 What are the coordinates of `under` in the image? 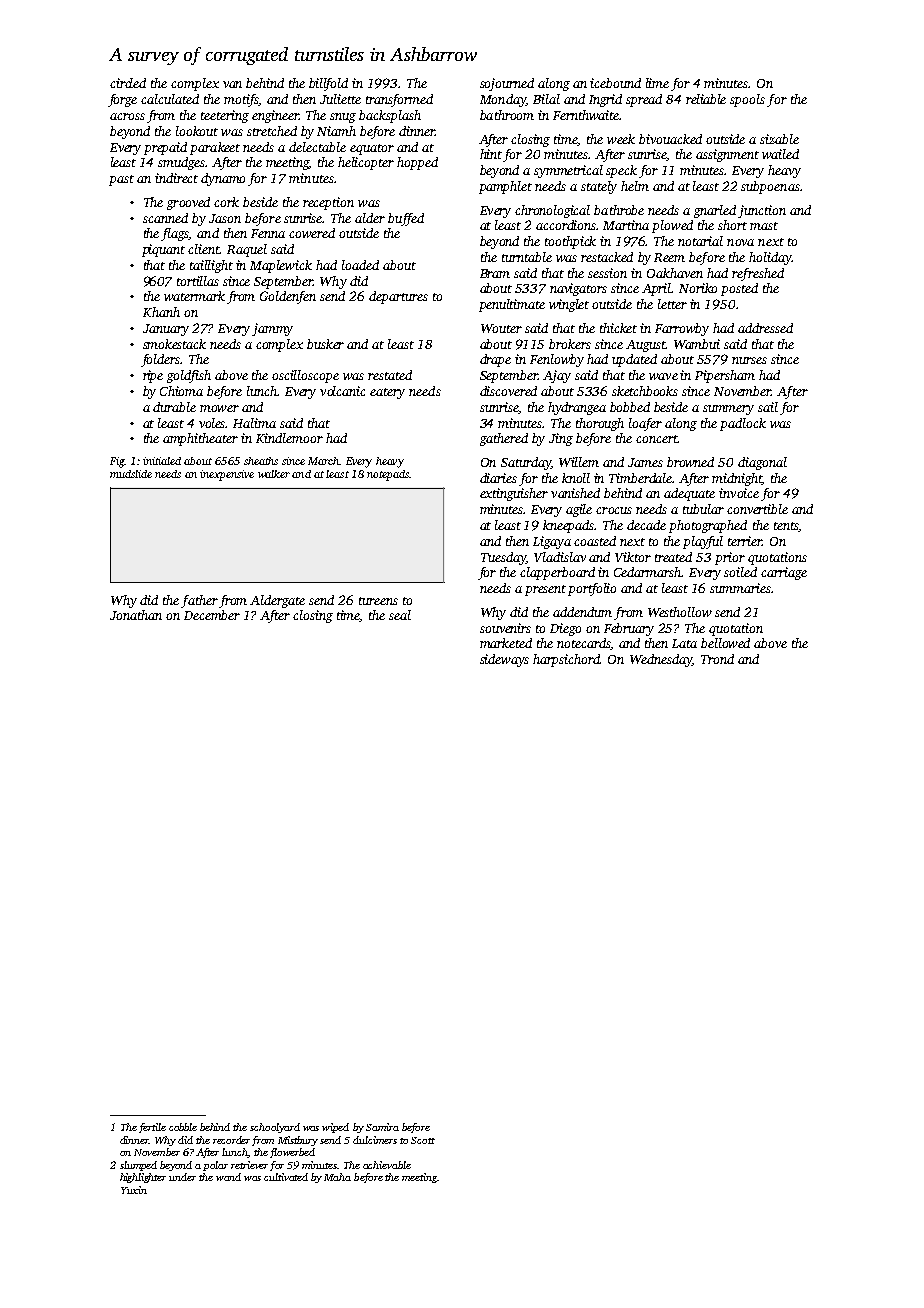 It's located at (182, 1177).
